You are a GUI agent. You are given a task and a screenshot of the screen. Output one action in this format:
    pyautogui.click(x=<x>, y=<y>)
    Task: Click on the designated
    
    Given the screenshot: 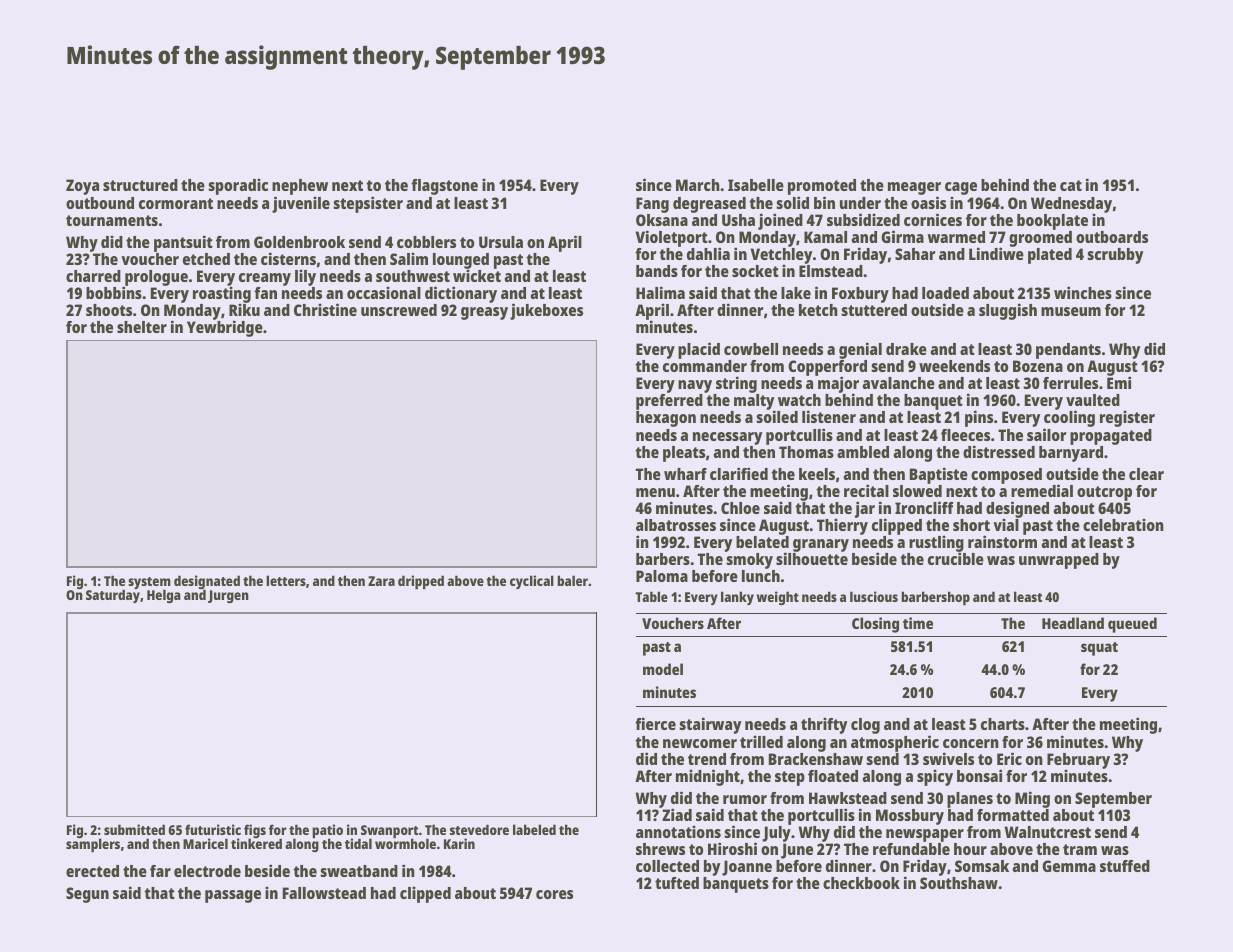 What is the action you would take?
    pyautogui.click(x=207, y=582)
